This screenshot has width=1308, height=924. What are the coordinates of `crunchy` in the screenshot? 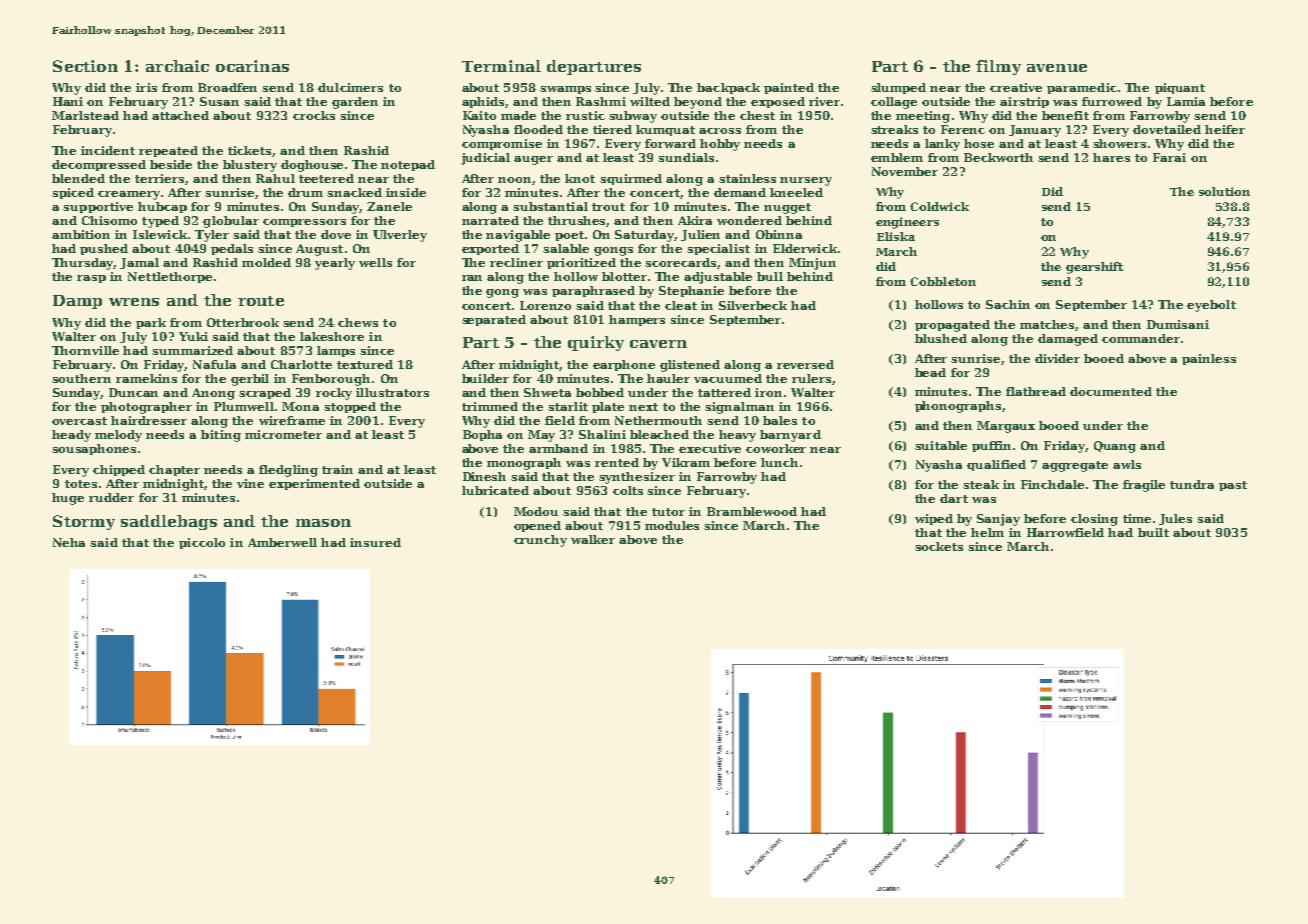 It's located at (540, 541).
